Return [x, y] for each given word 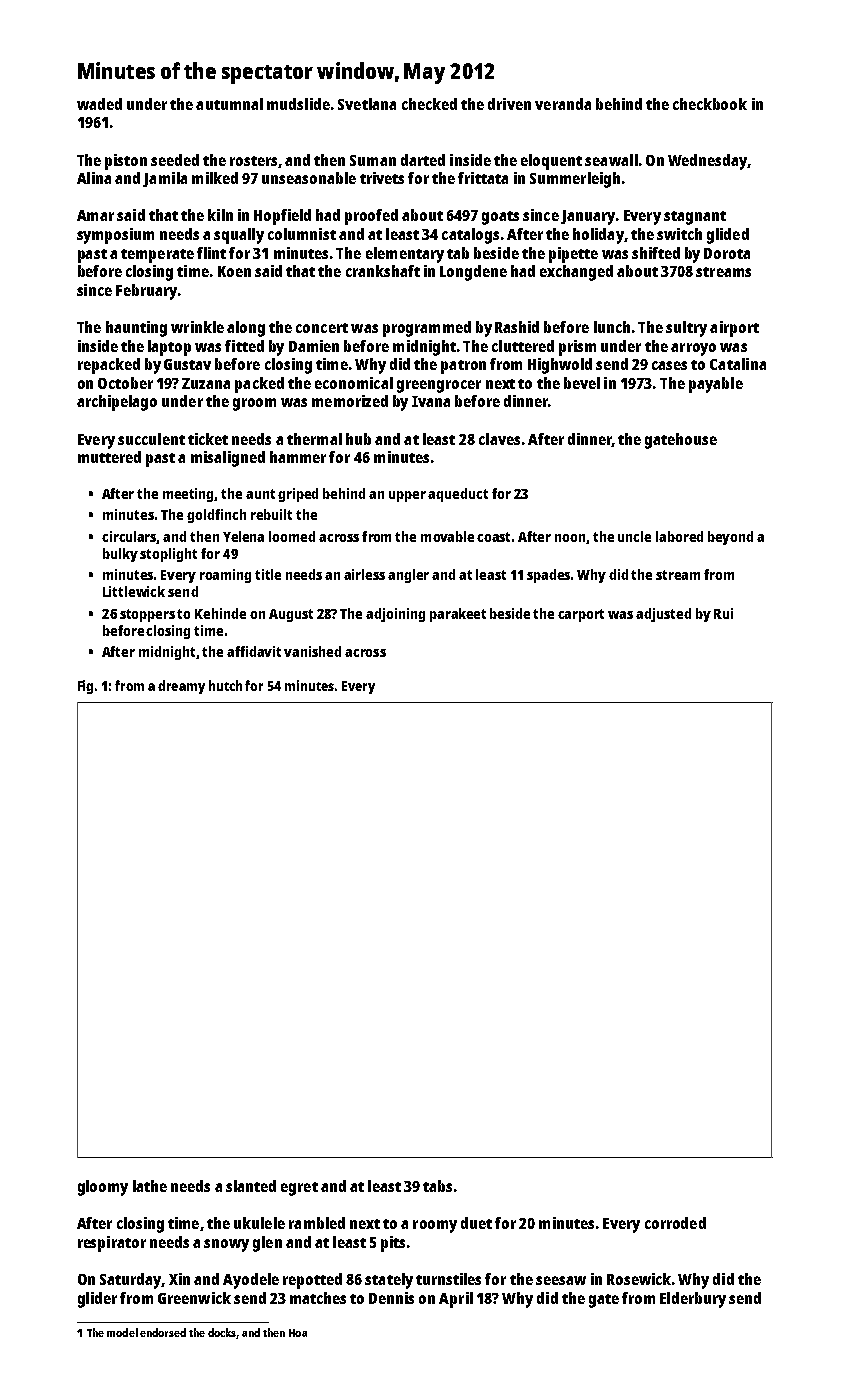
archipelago [117, 403]
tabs [437, 1186]
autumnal [229, 104]
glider [97, 1300]
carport [581, 615]
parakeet [458, 615]
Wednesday [707, 162]
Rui [723, 613]
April [456, 1300]
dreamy [181, 687]
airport [734, 329]
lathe [150, 1186]
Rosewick [639, 1279]
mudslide [298, 104]
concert [322, 328]
